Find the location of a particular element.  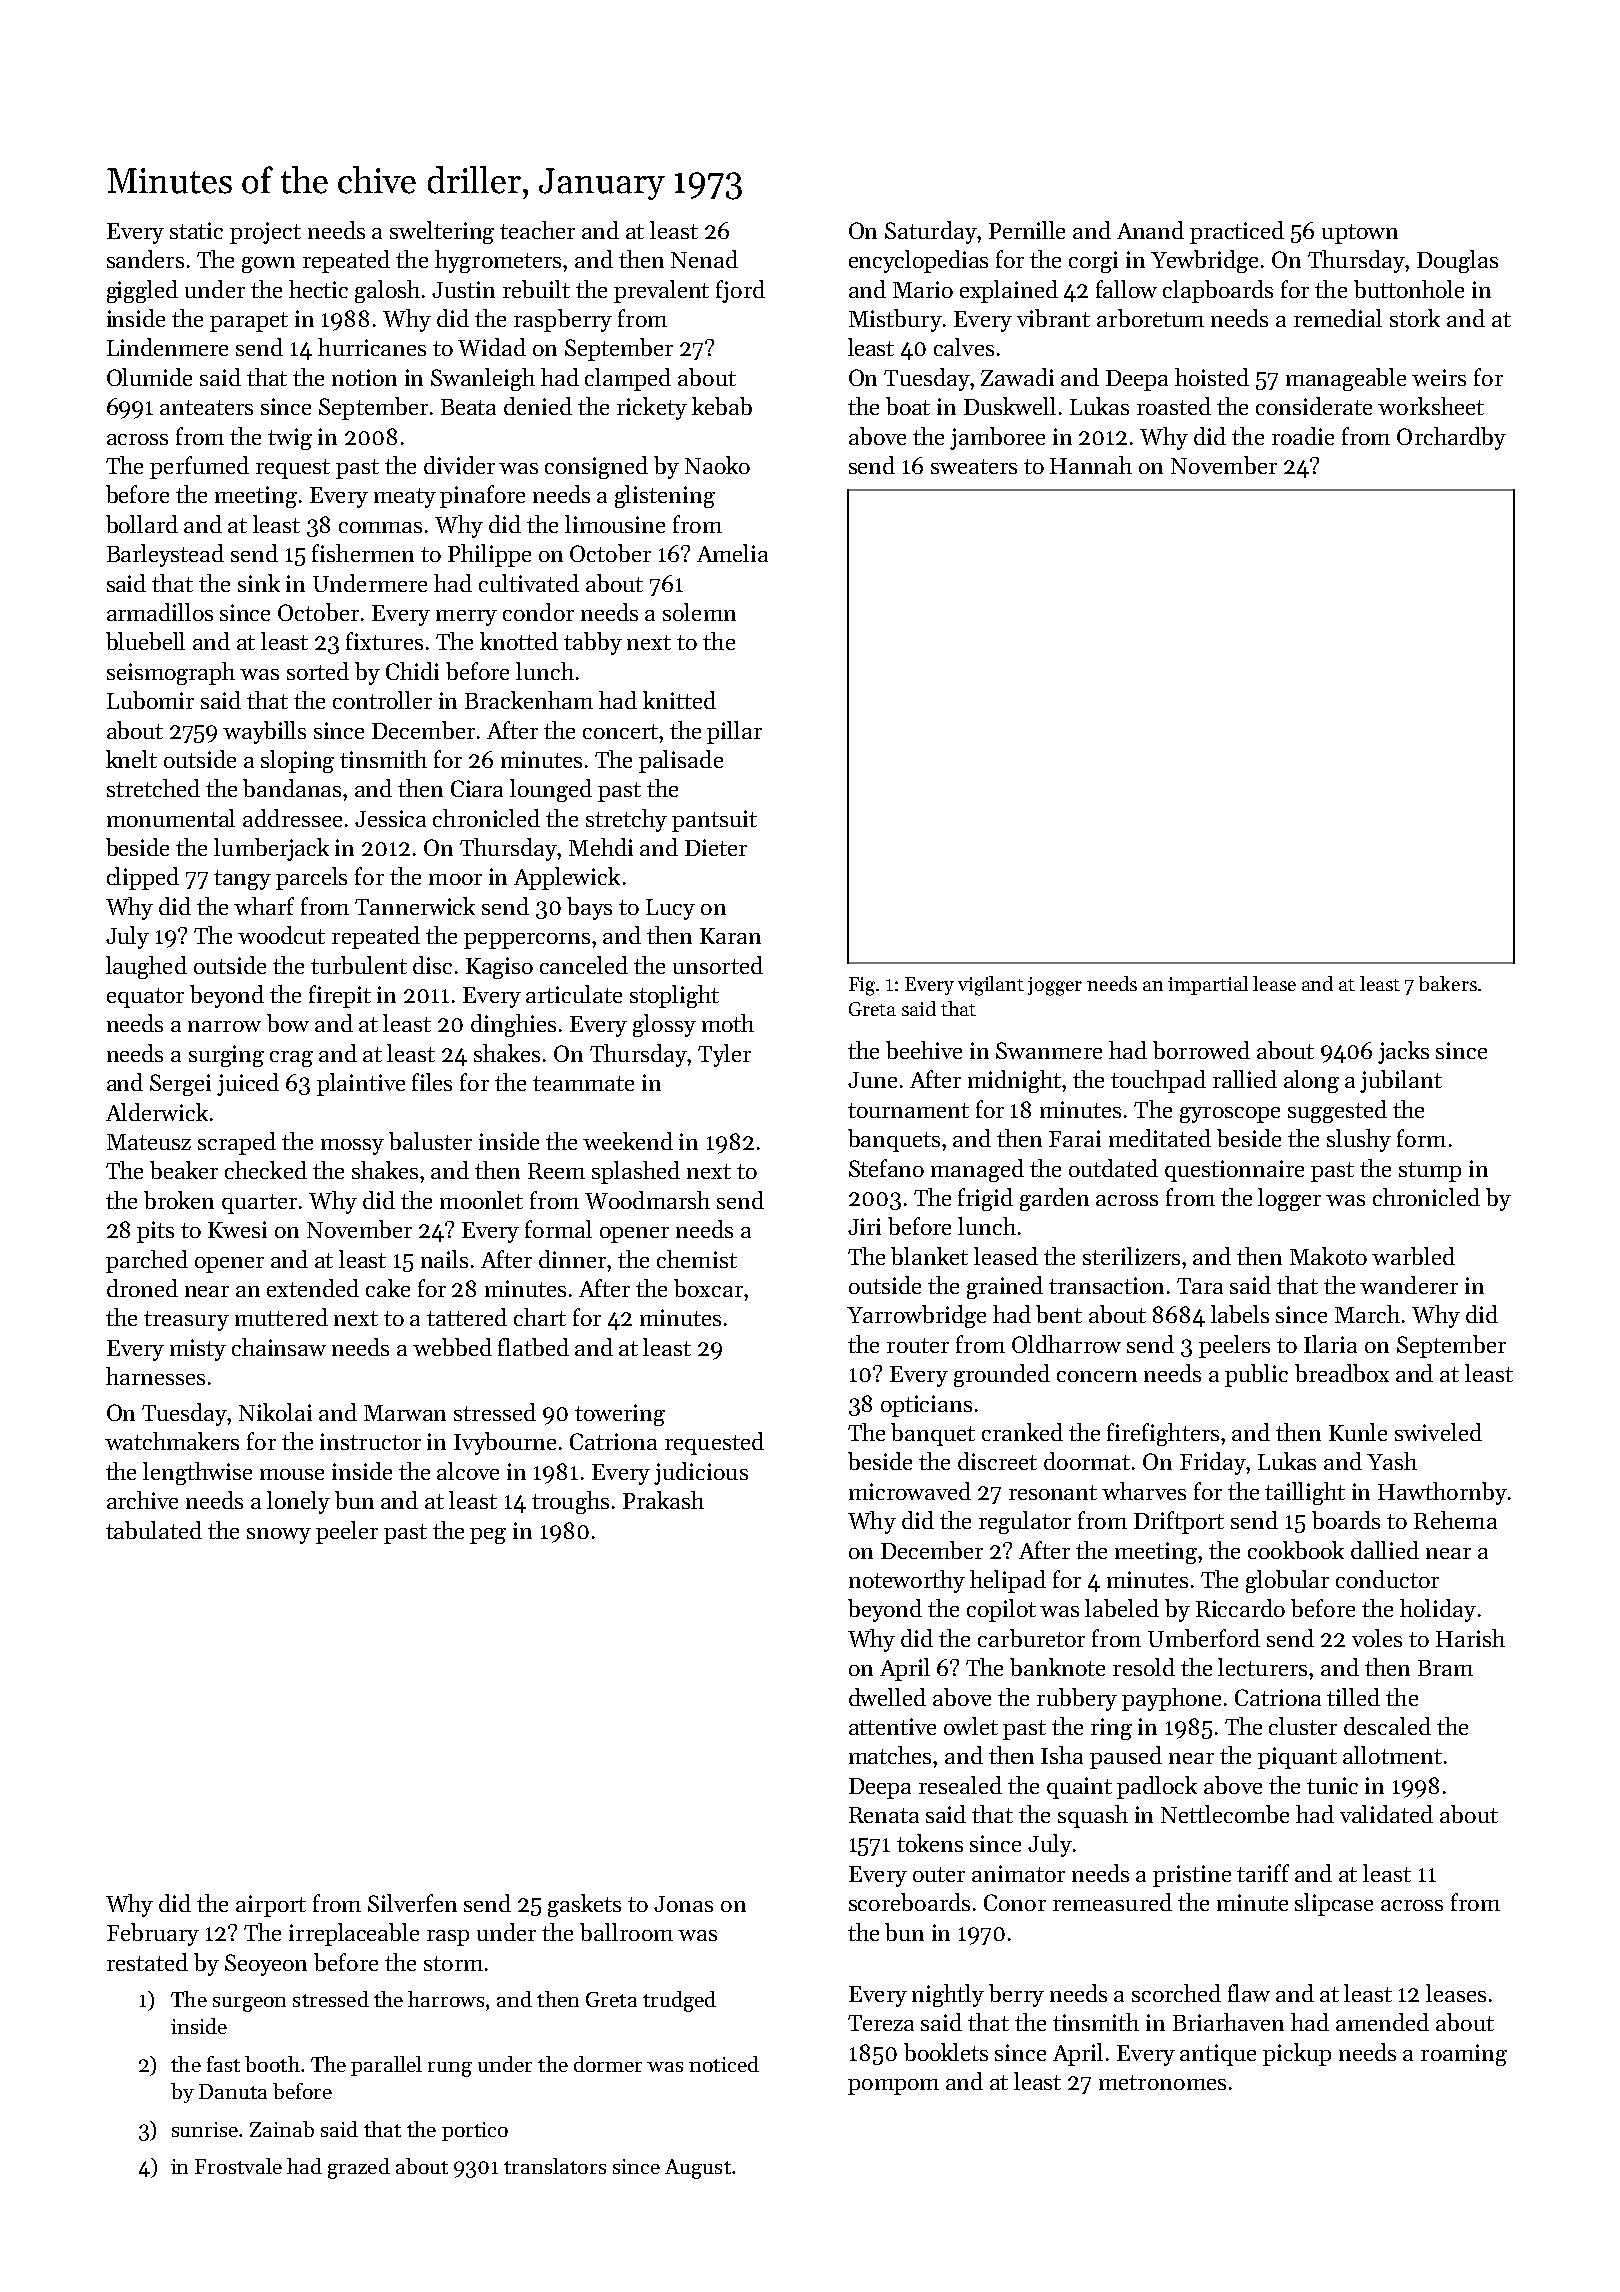

Hannah is located at coordinates (1091, 465).
